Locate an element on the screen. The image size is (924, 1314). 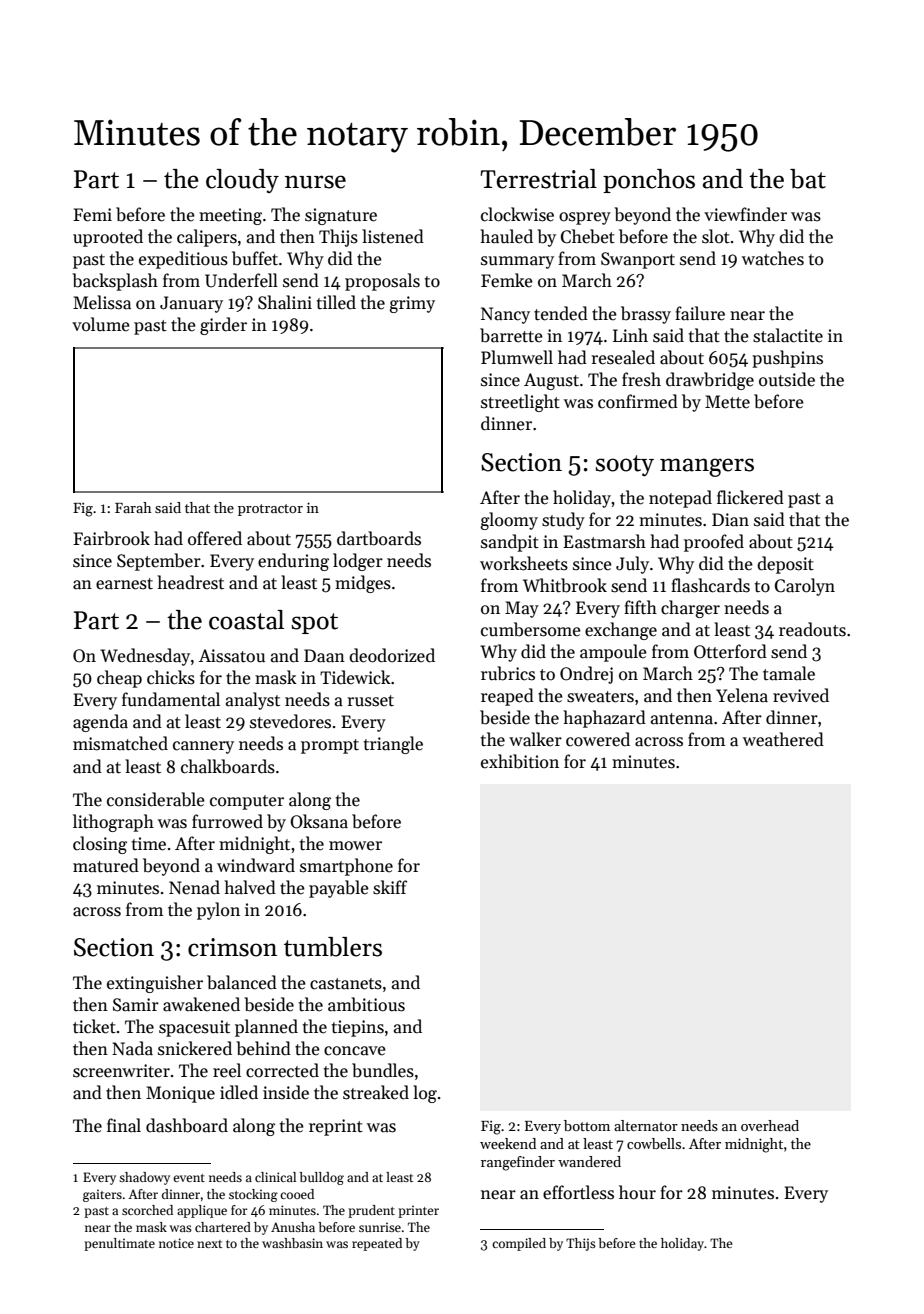
July is located at coordinates (632, 565).
